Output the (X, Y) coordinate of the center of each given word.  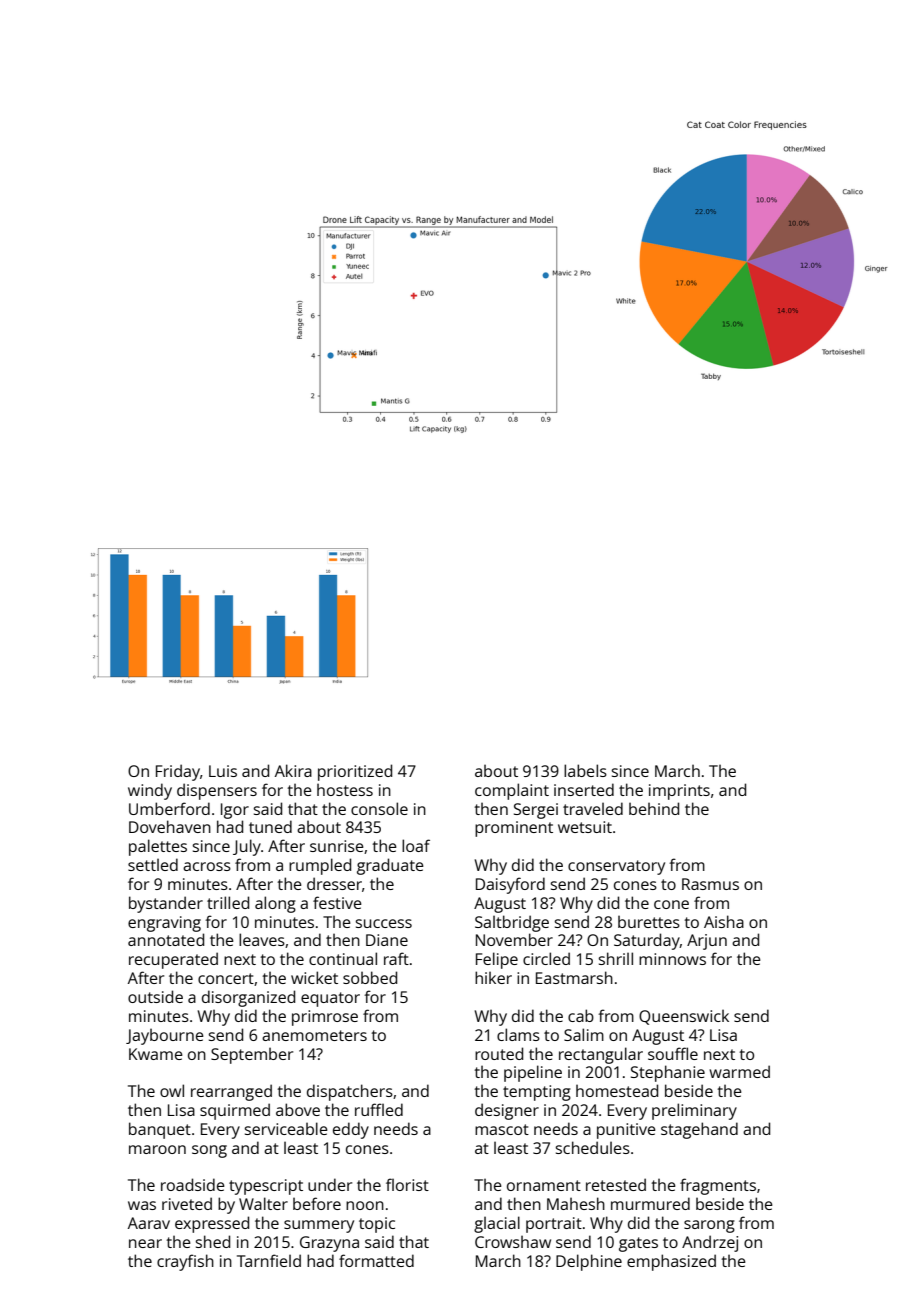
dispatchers (350, 1092)
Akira (293, 770)
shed (213, 1241)
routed (499, 1053)
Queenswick (684, 1017)
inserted (584, 789)
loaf (416, 845)
